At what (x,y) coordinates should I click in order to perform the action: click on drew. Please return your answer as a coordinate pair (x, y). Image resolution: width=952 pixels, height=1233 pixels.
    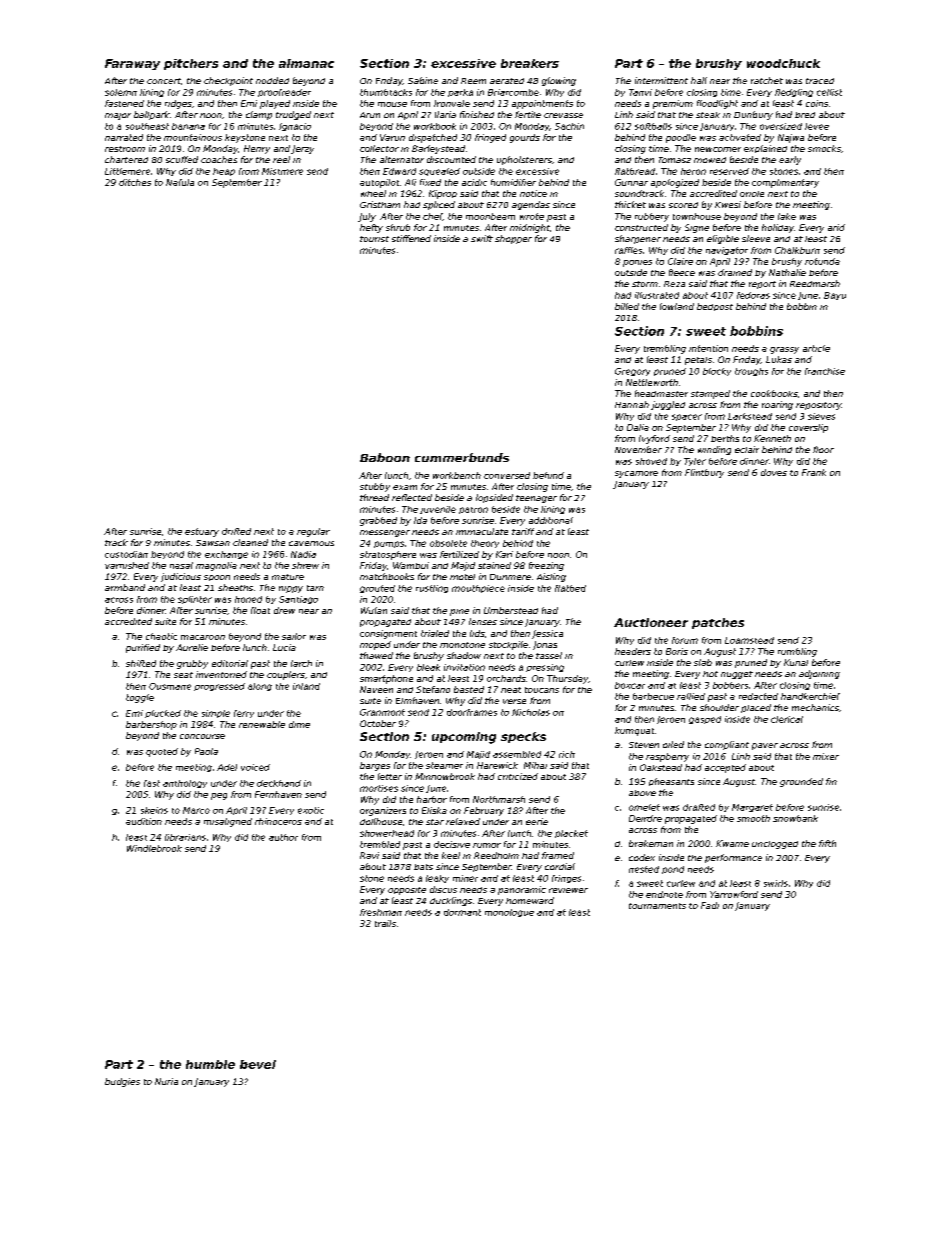
    Looking at the image, I should click on (284, 610).
